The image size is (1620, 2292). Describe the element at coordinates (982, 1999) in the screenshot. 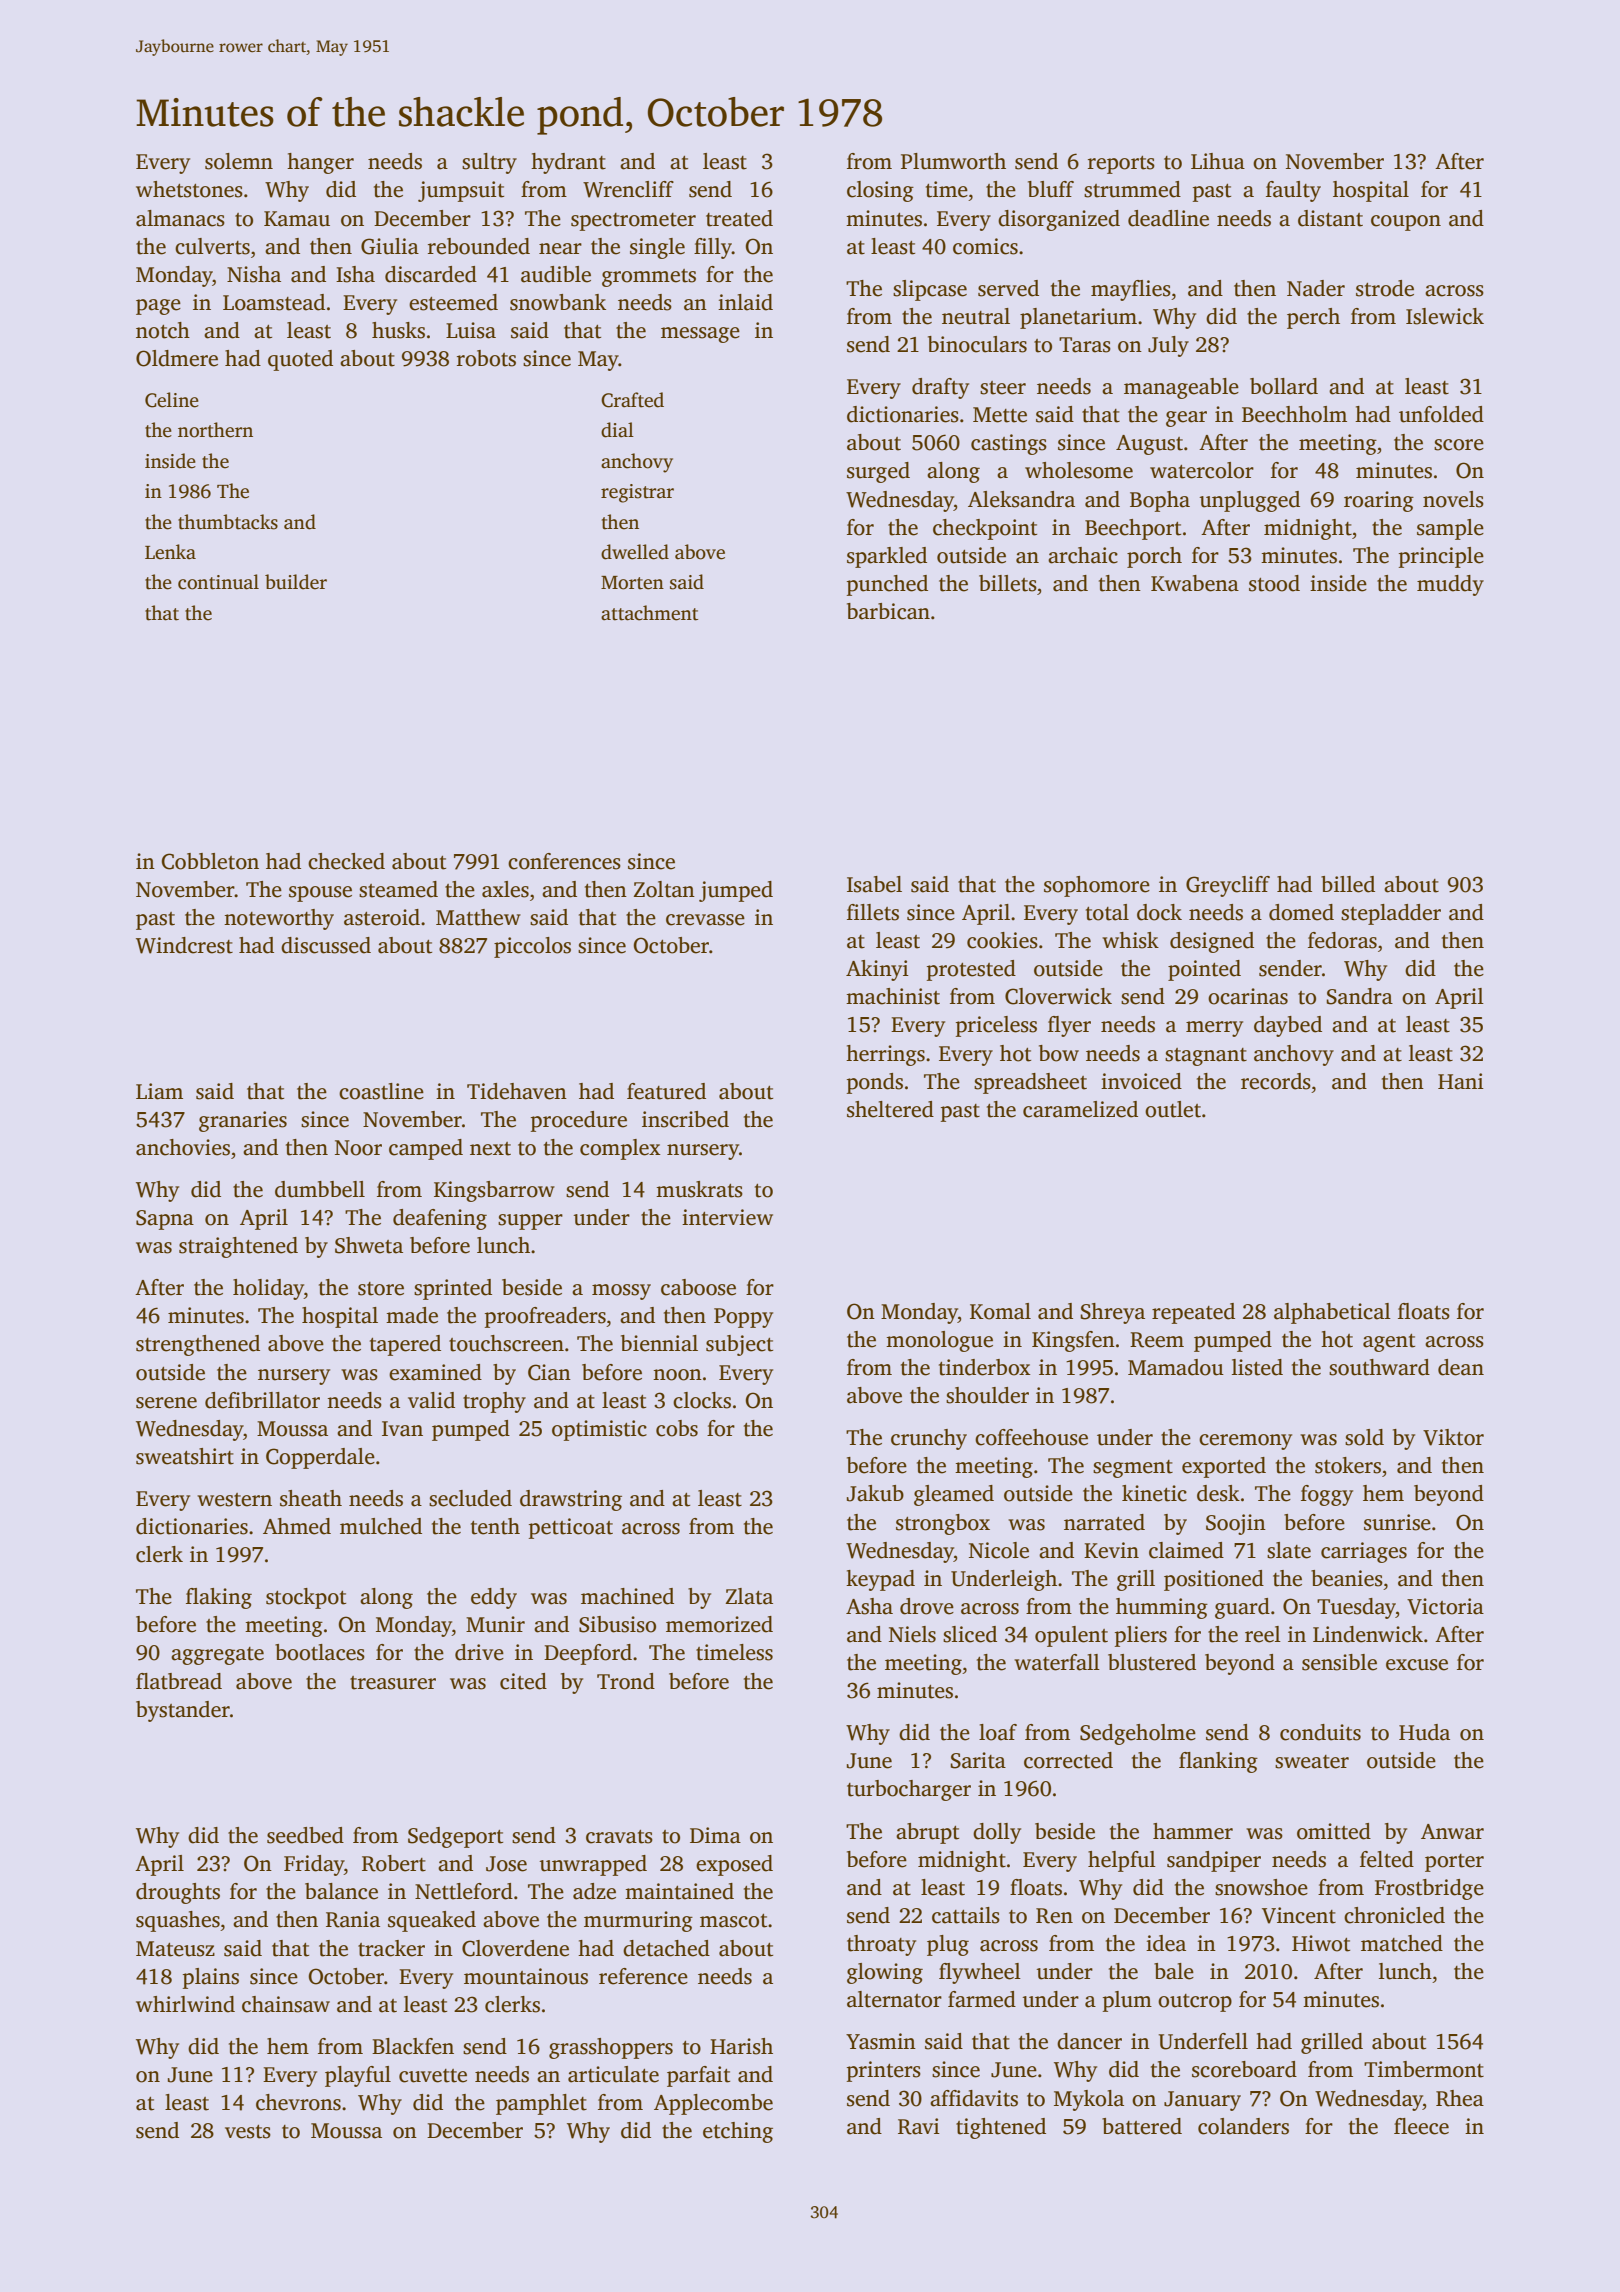

I see `farmed` at that location.
